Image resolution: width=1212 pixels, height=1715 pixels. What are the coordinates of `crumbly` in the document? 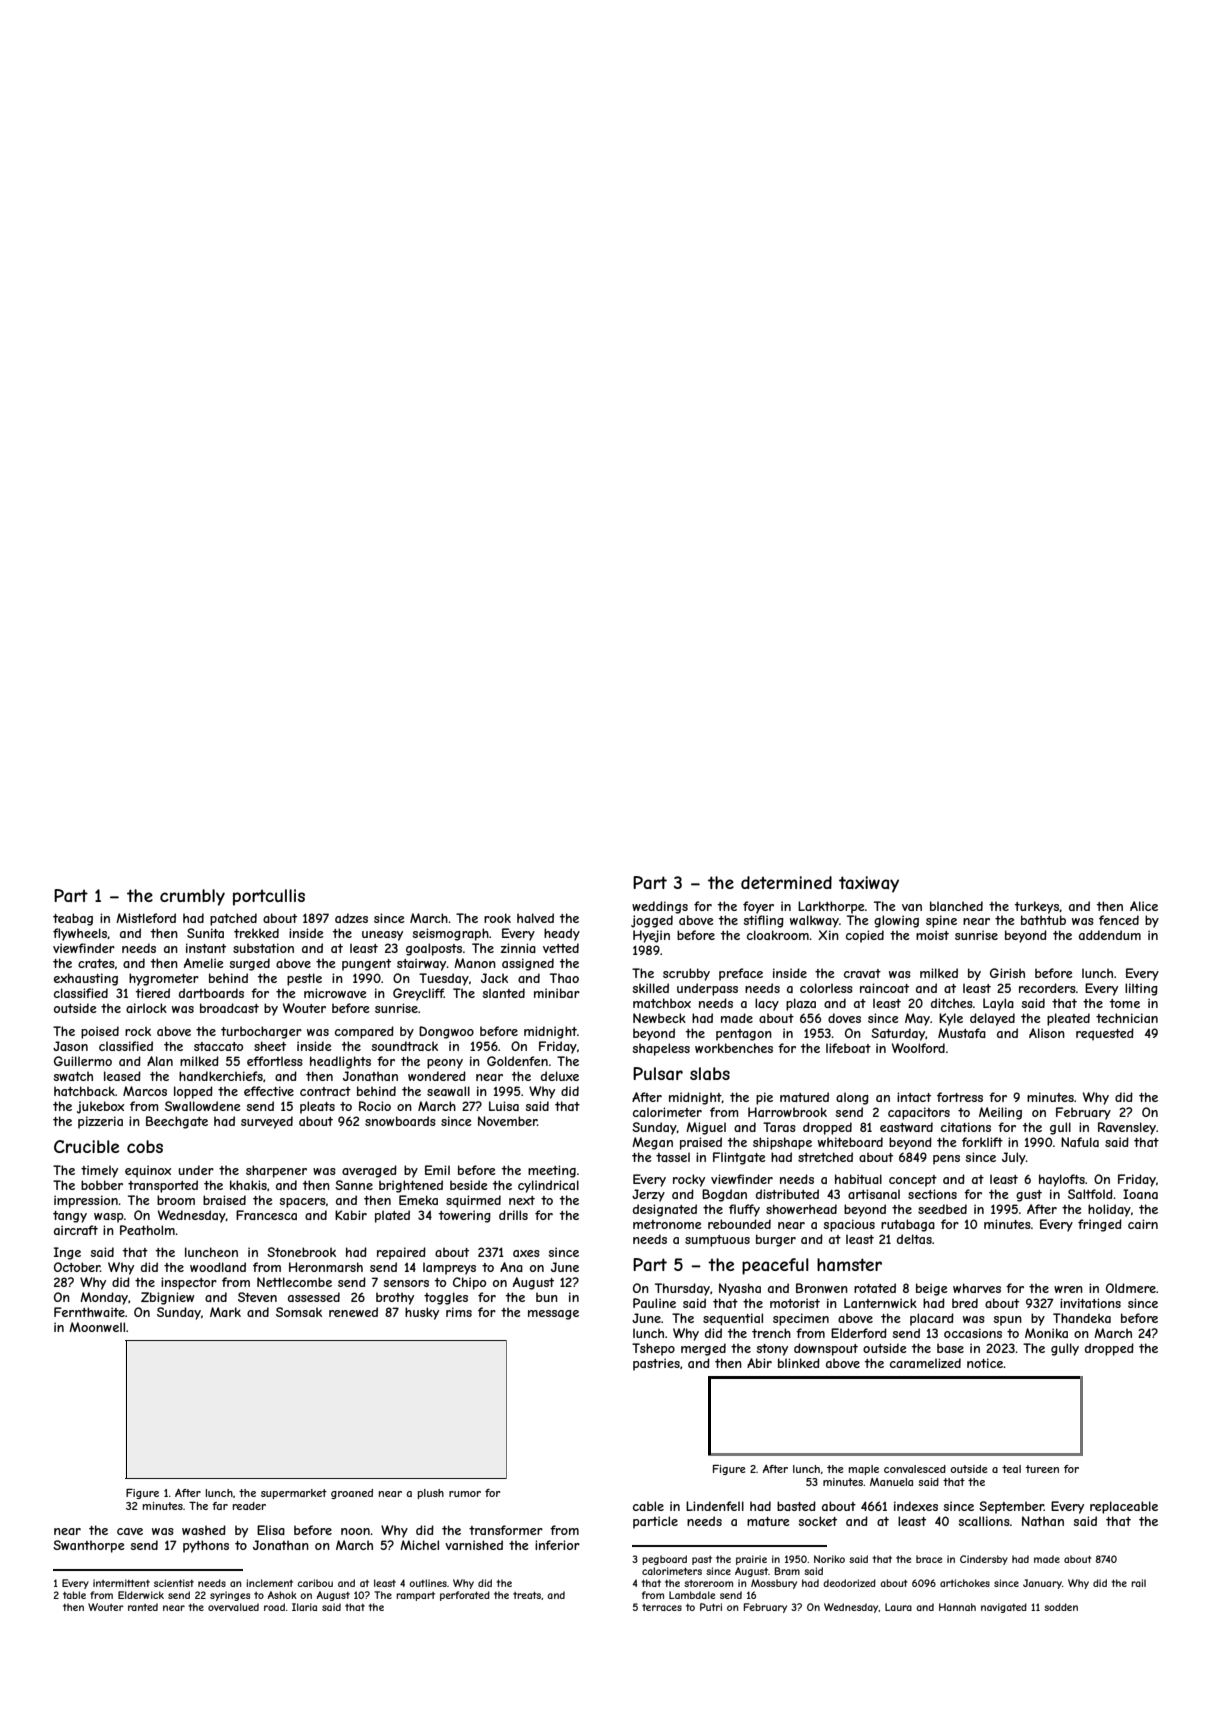 It's located at (192, 897).
